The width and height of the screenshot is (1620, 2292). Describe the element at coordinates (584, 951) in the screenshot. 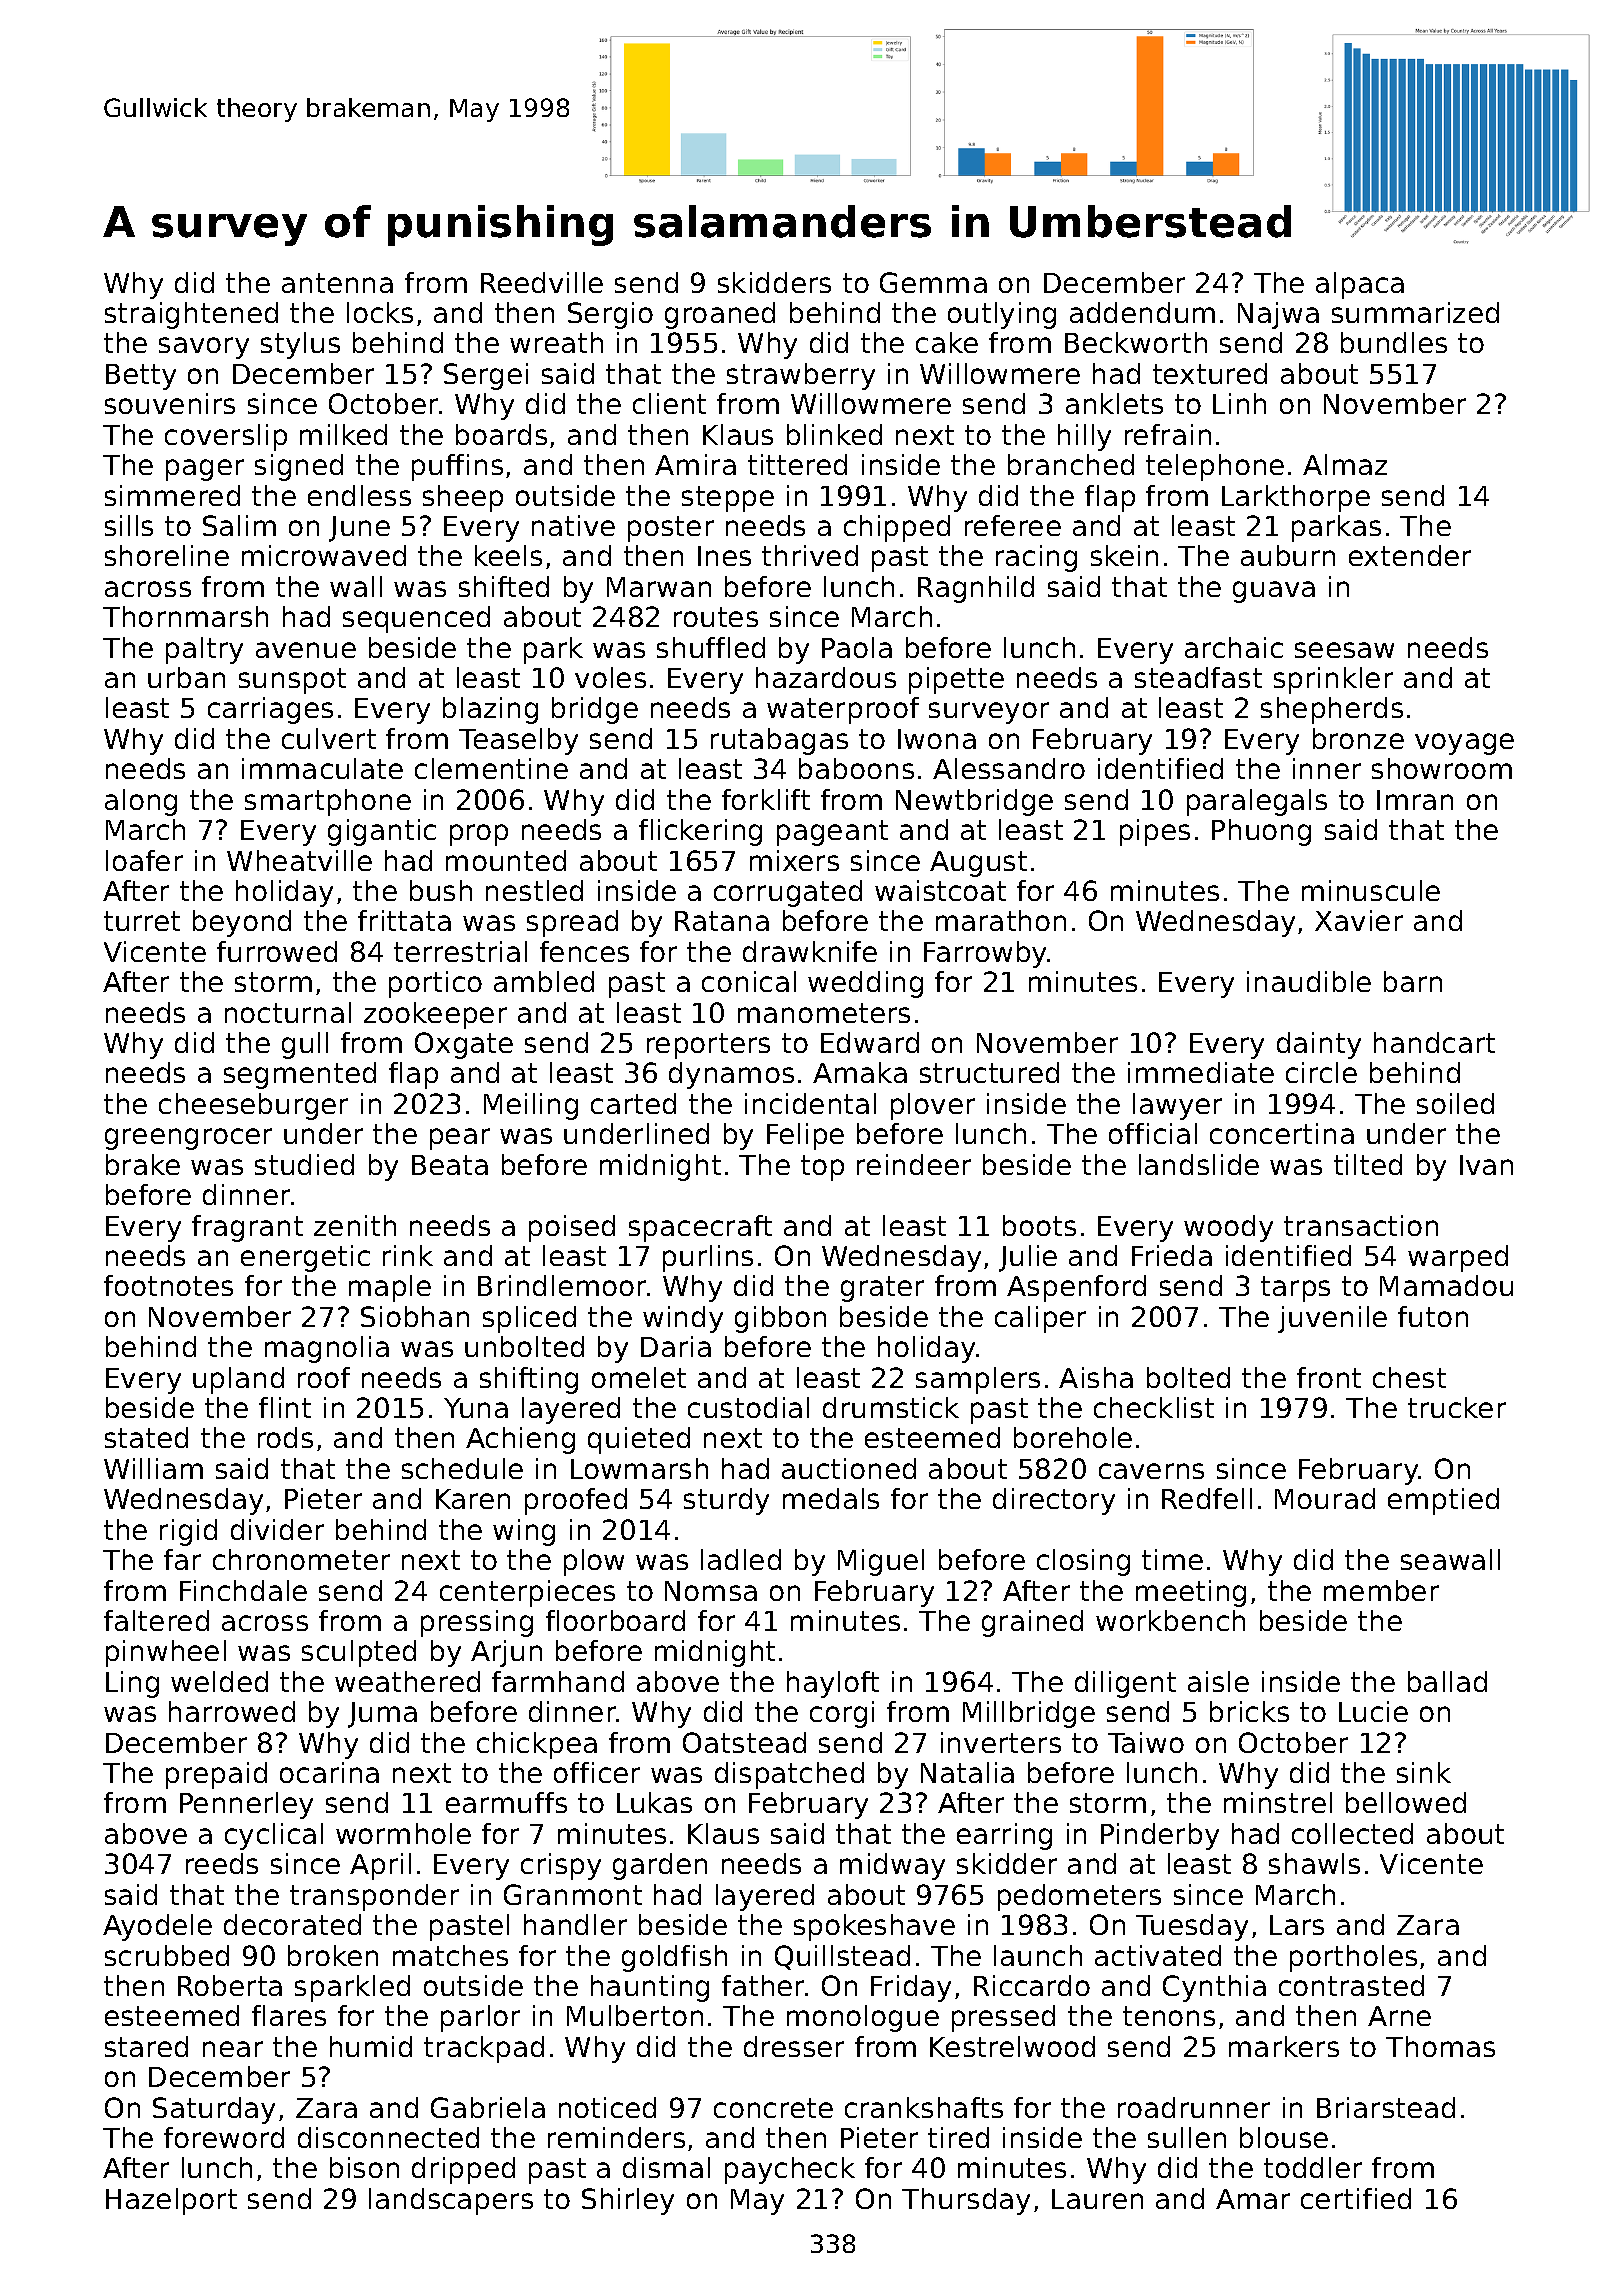

I see `fences` at that location.
